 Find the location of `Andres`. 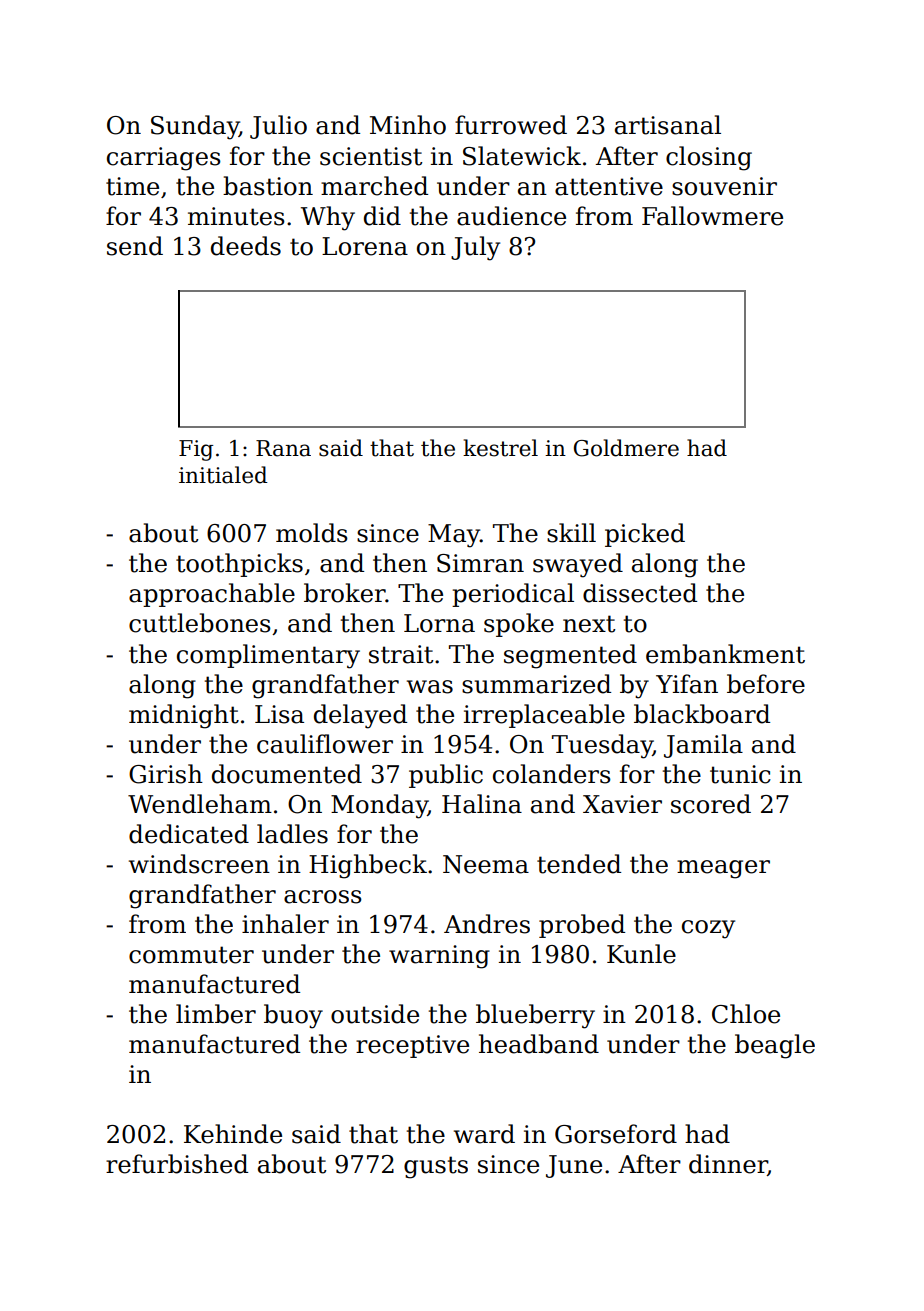

Andres is located at coordinates (487, 924).
